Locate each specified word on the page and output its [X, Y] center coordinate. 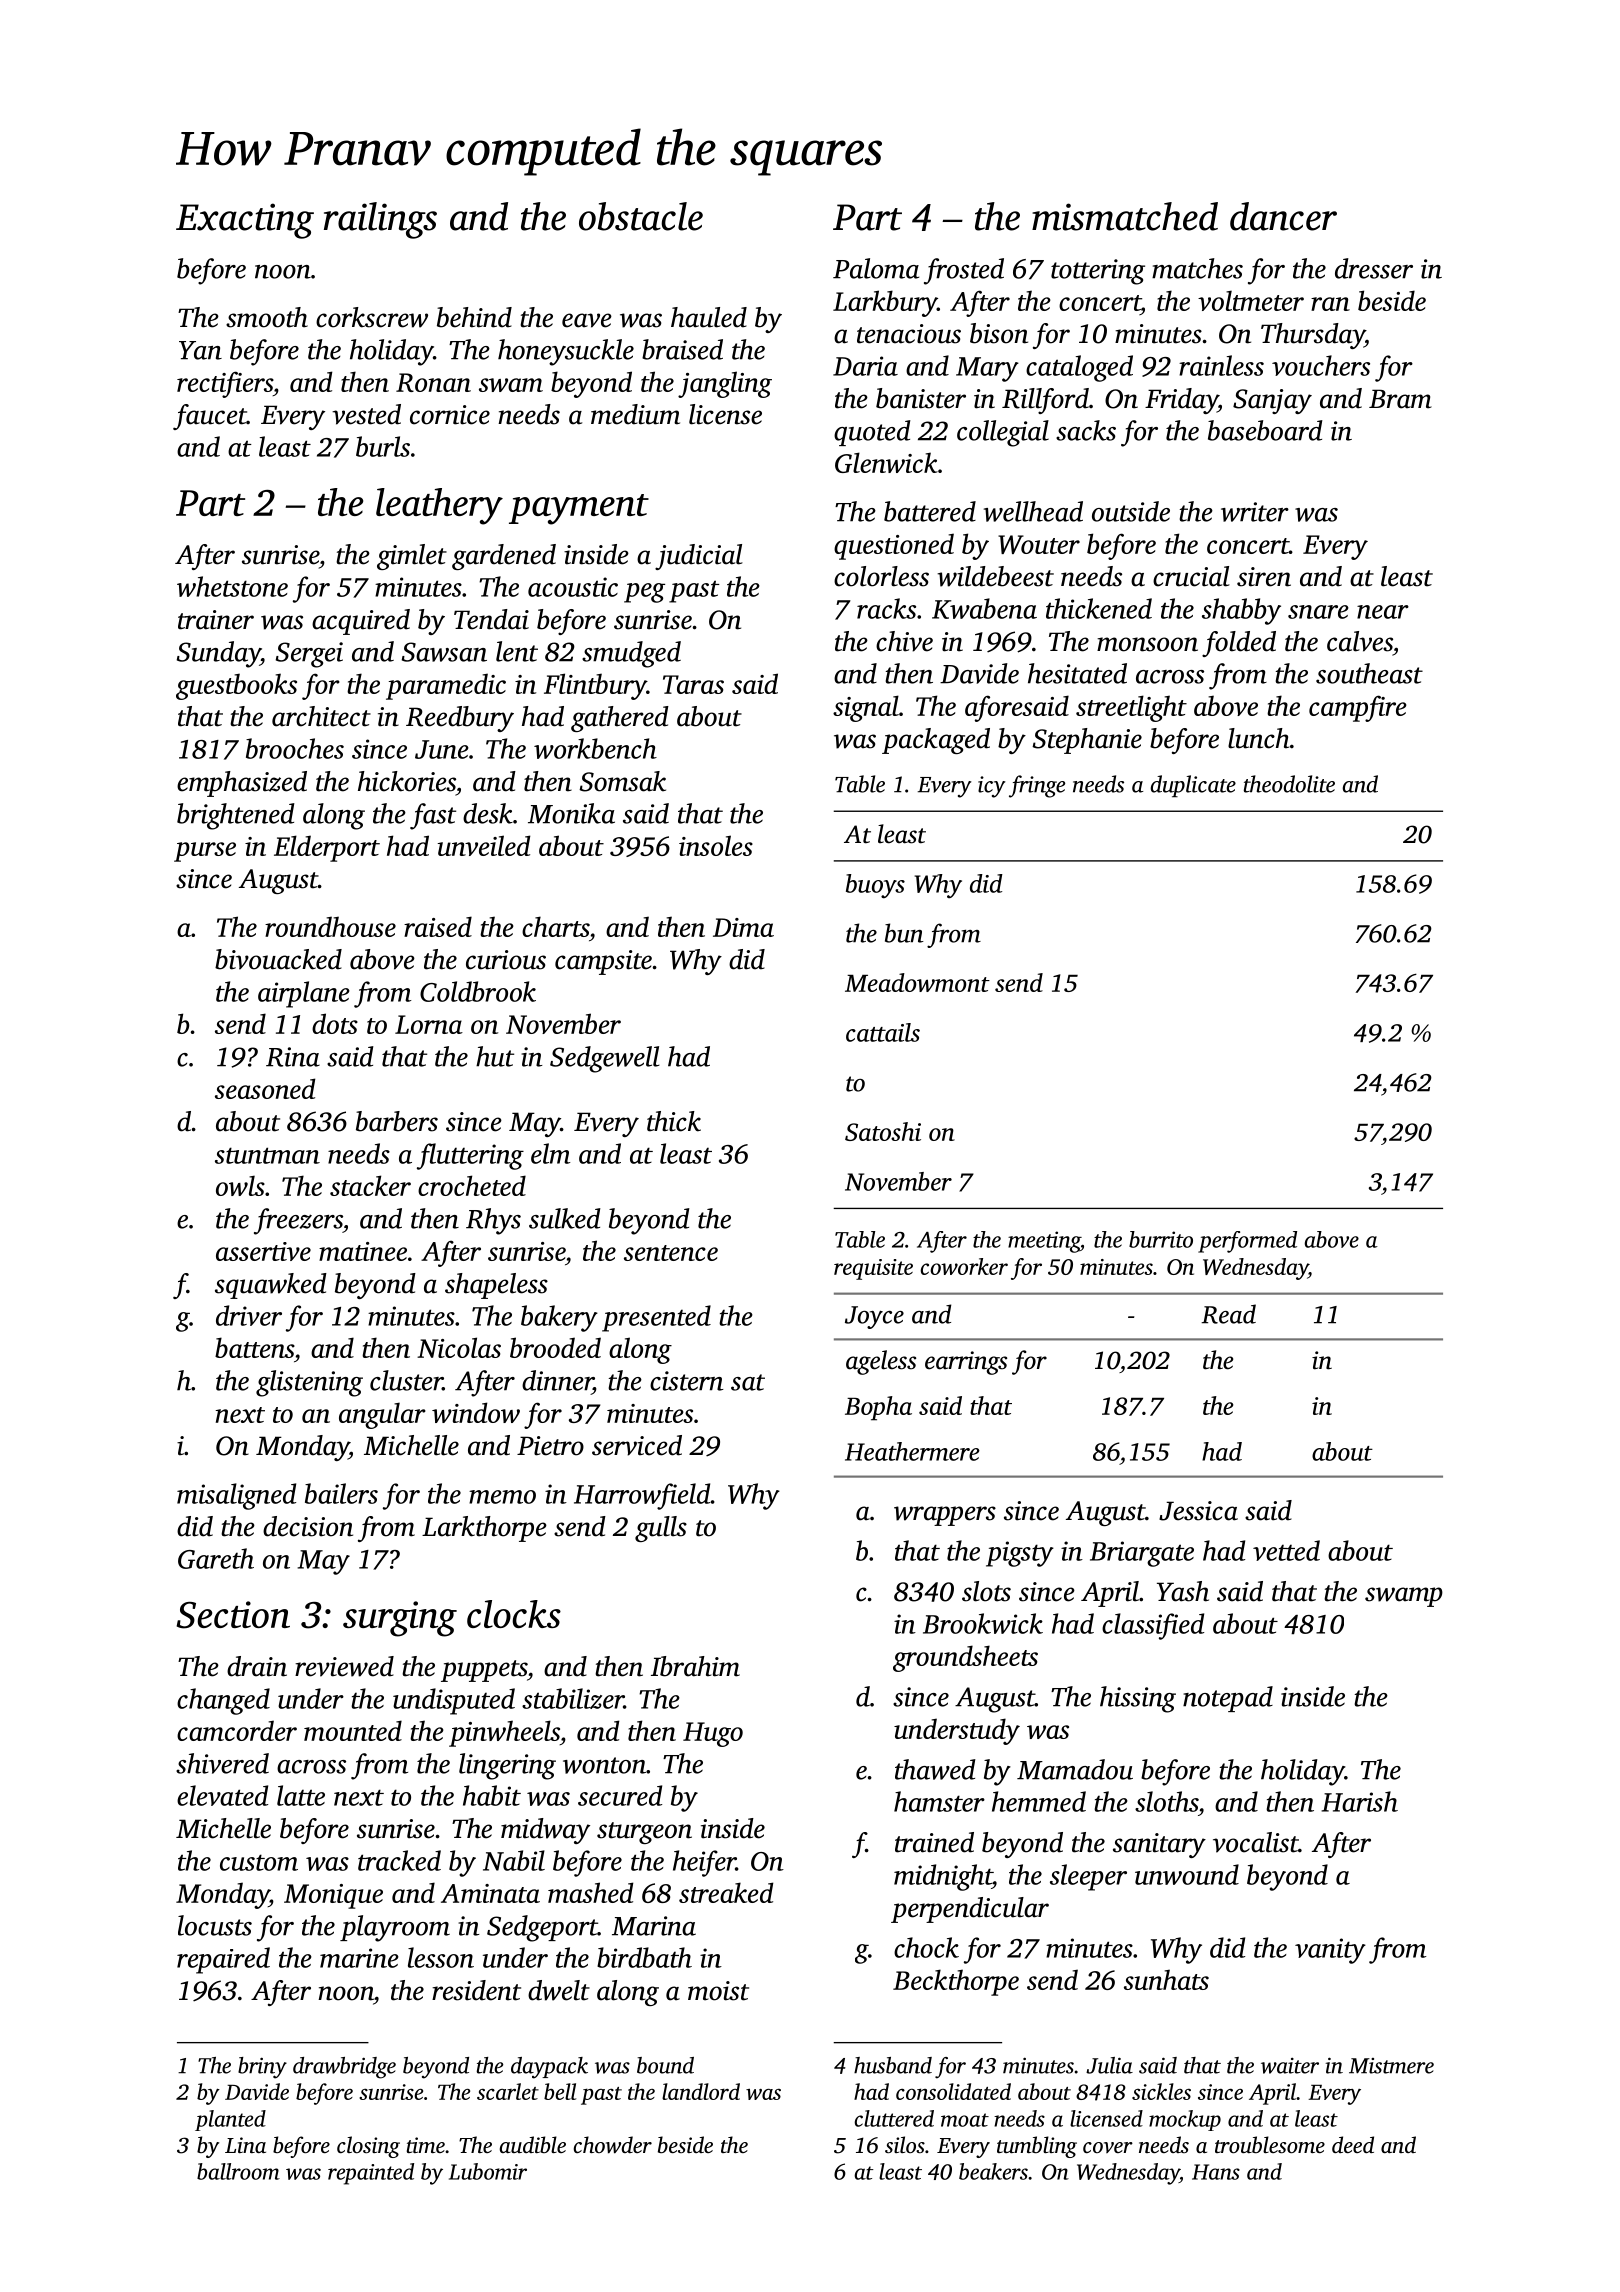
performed [1247, 1242]
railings [380, 220]
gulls [661, 1529]
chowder [613, 2145]
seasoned [265, 1088]
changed [223, 1701]
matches [1197, 268]
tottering [1098, 272]
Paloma [876, 268]
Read [1228, 1314]
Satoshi [883, 1131]
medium [635, 414]
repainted [371, 2174]
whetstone [232, 586]
